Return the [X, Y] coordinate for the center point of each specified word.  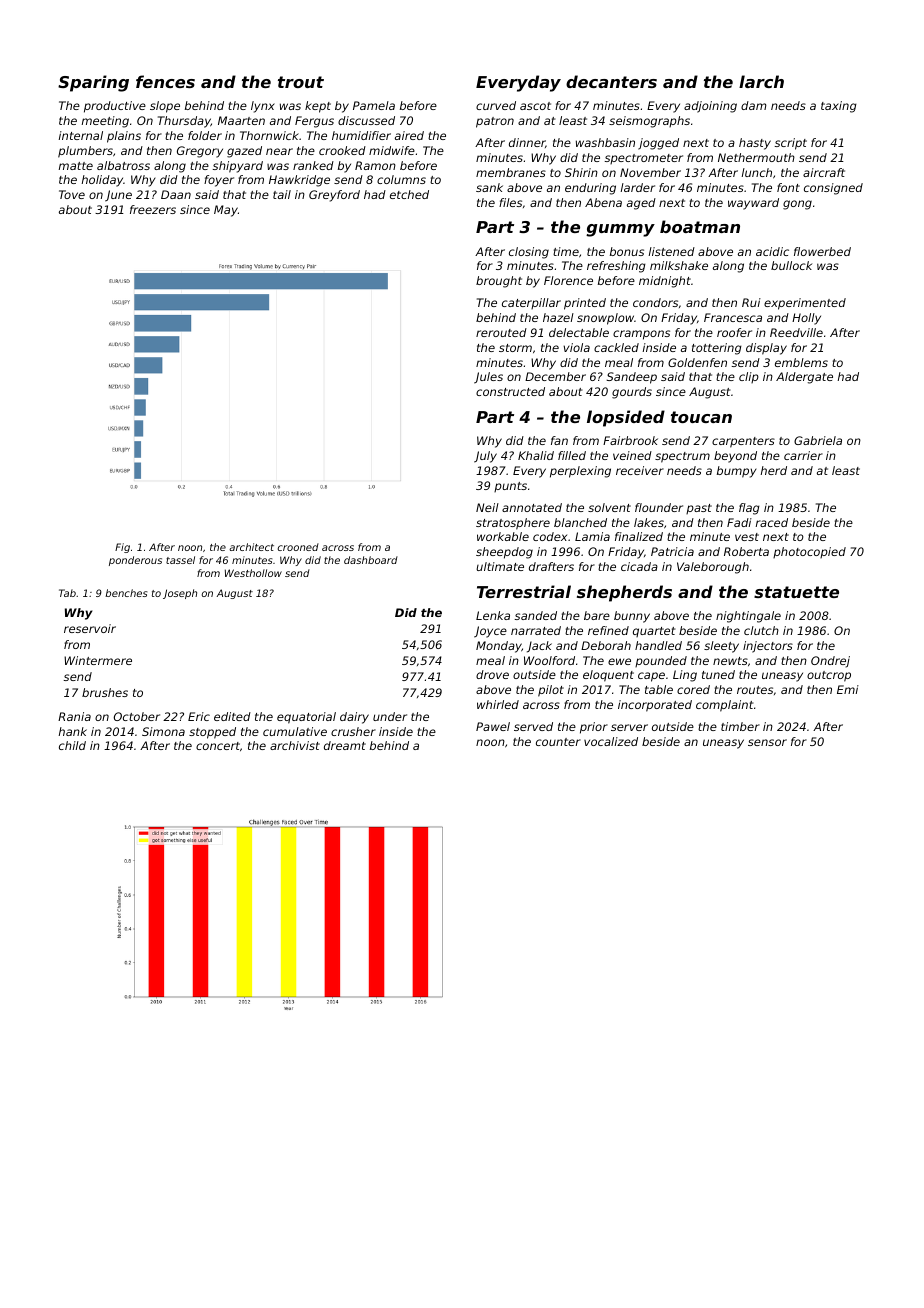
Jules [488, 378]
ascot [535, 106]
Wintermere [98, 660]
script [791, 144]
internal [81, 135]
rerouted [501, 332]
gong [797, 205]
